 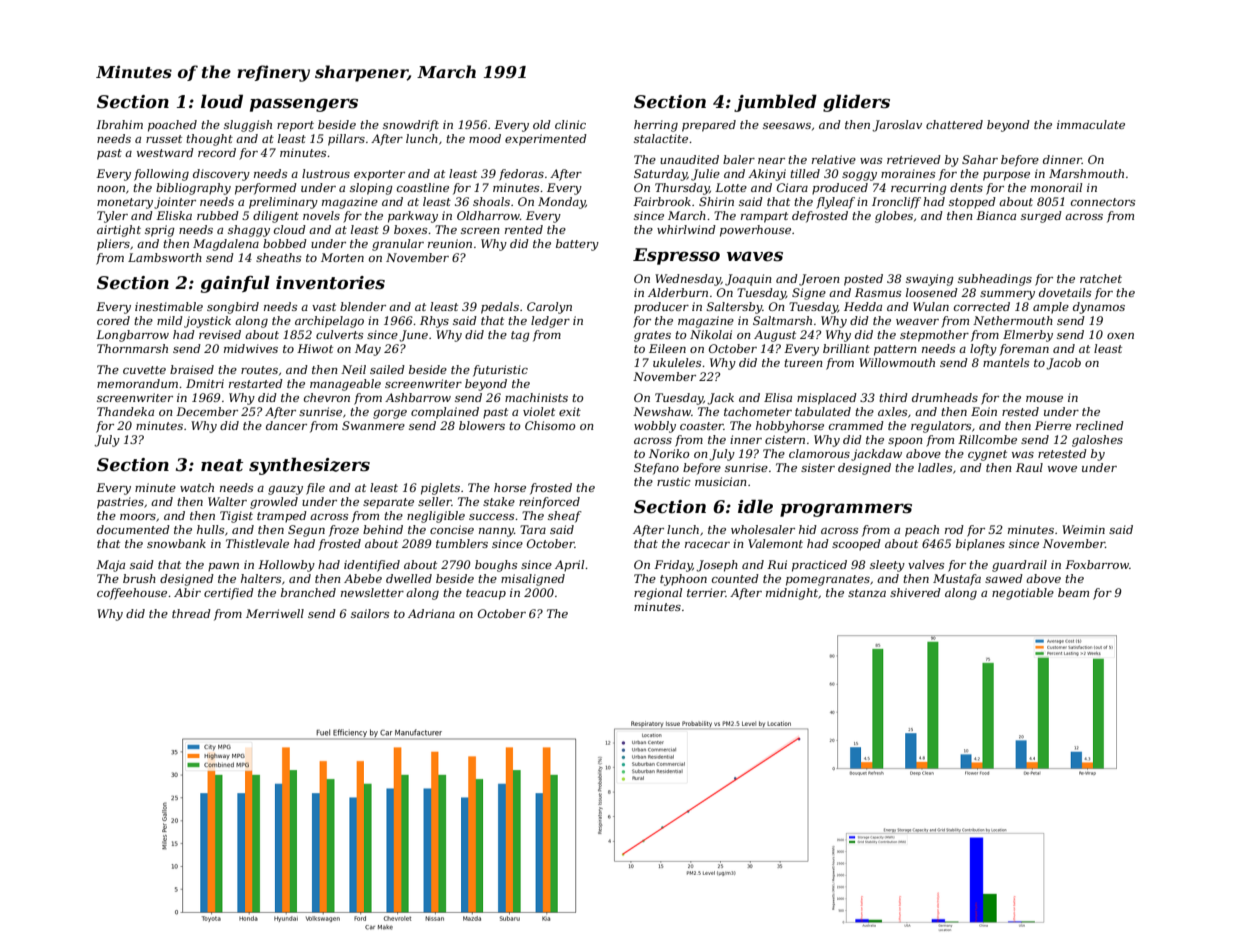 What do you see at coordinates (1063, 364) in the screenshot?
I see `Jacob` at bounding box center [1063, 364].
